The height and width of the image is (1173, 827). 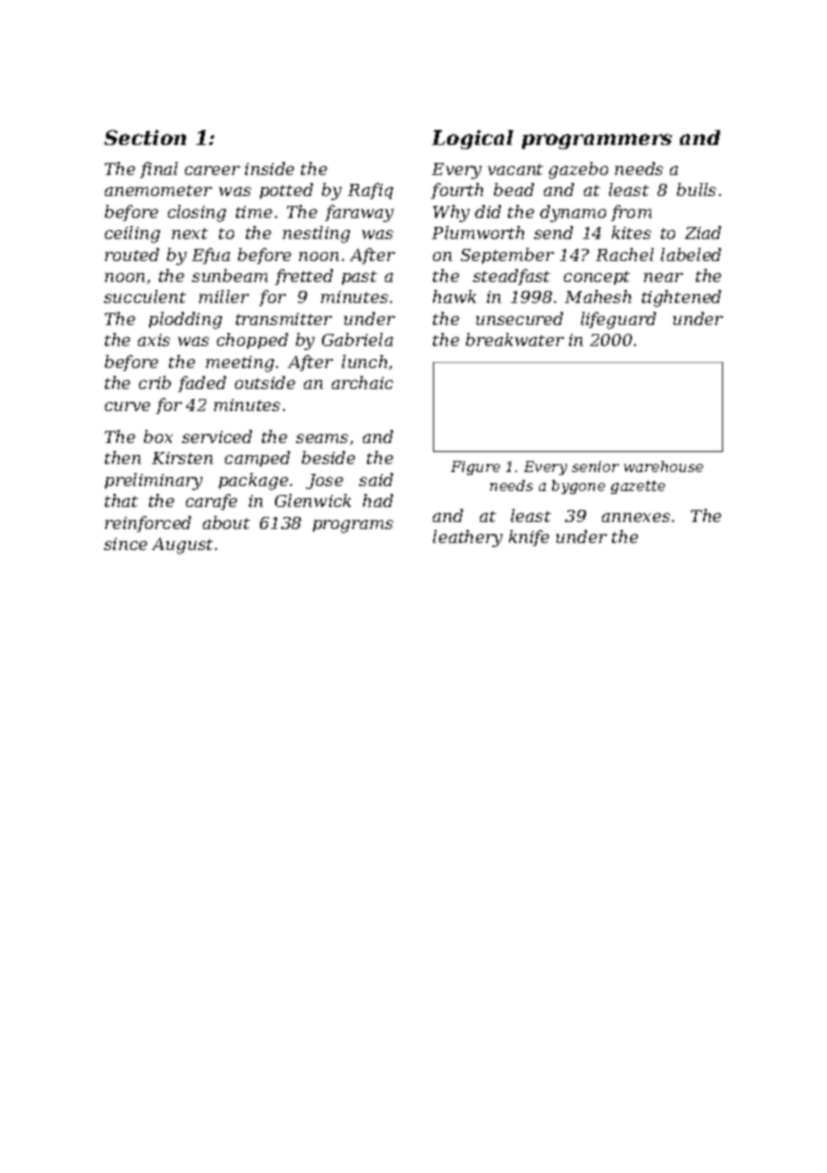 What do you see at coordinates (145, 137) in the image?
I see `Section` at bounding box center [145, 137].
